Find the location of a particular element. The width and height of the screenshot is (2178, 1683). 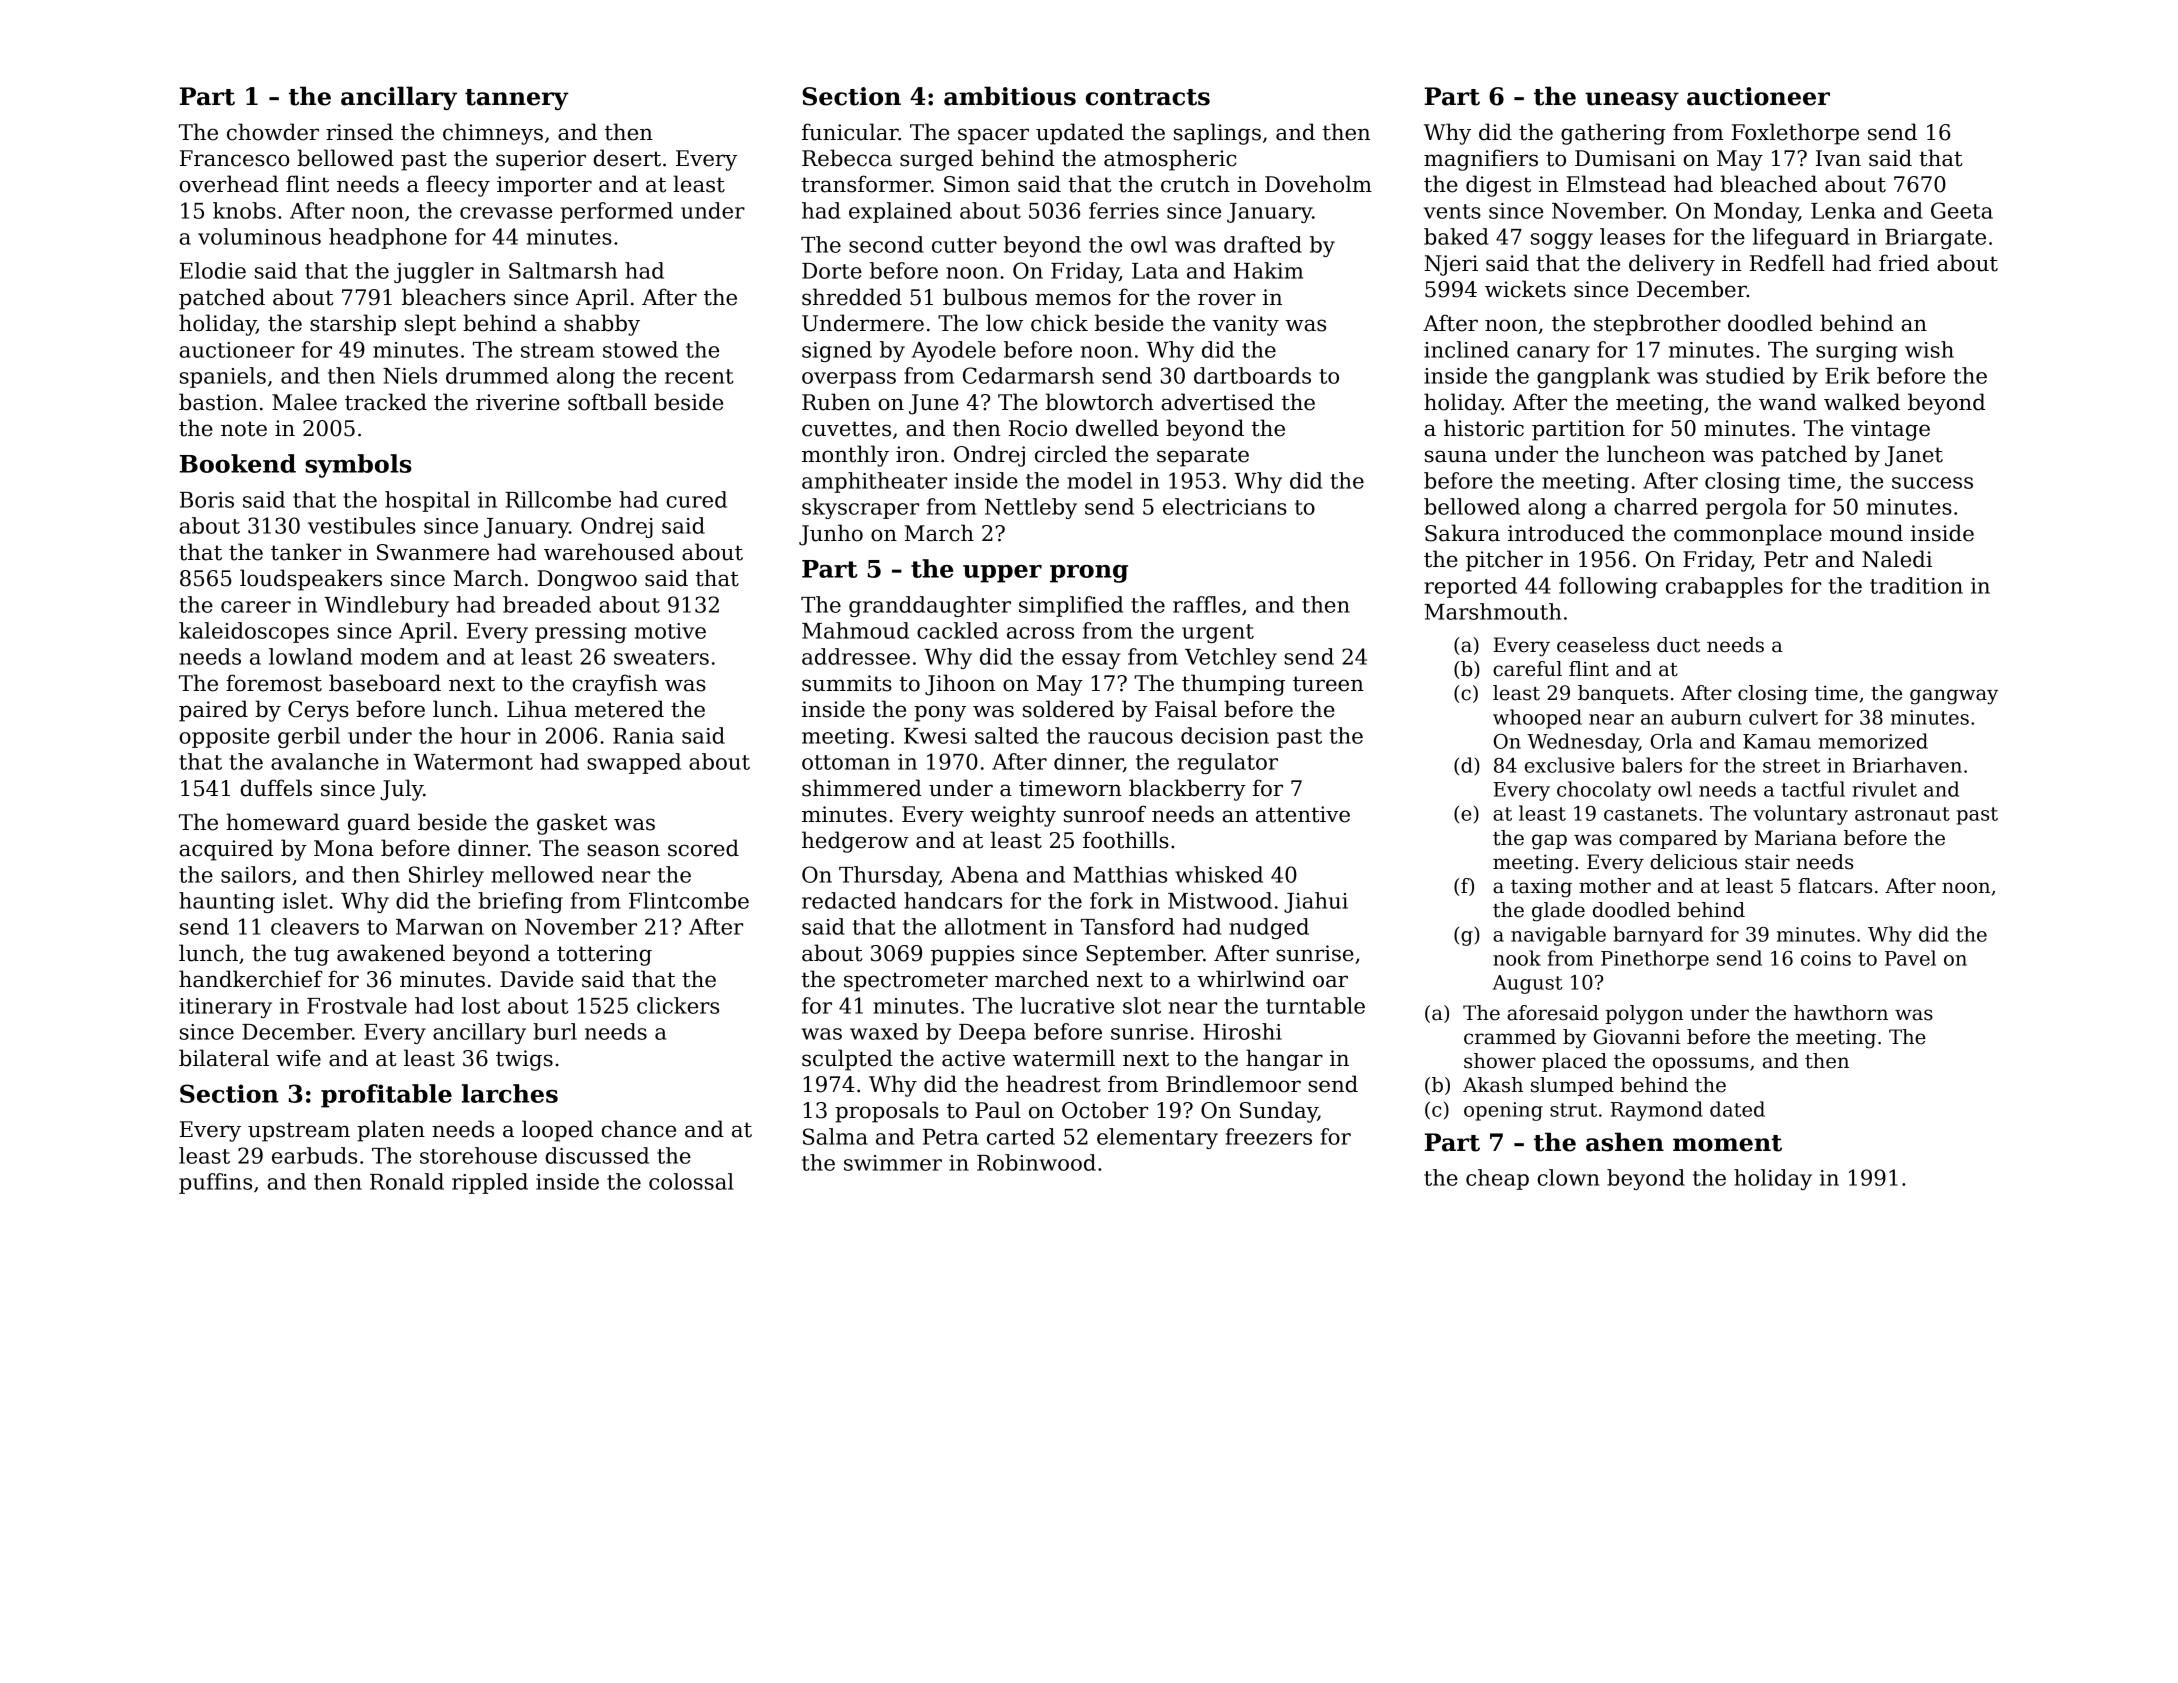

Faisal is located at coordinates (1186, 709).
